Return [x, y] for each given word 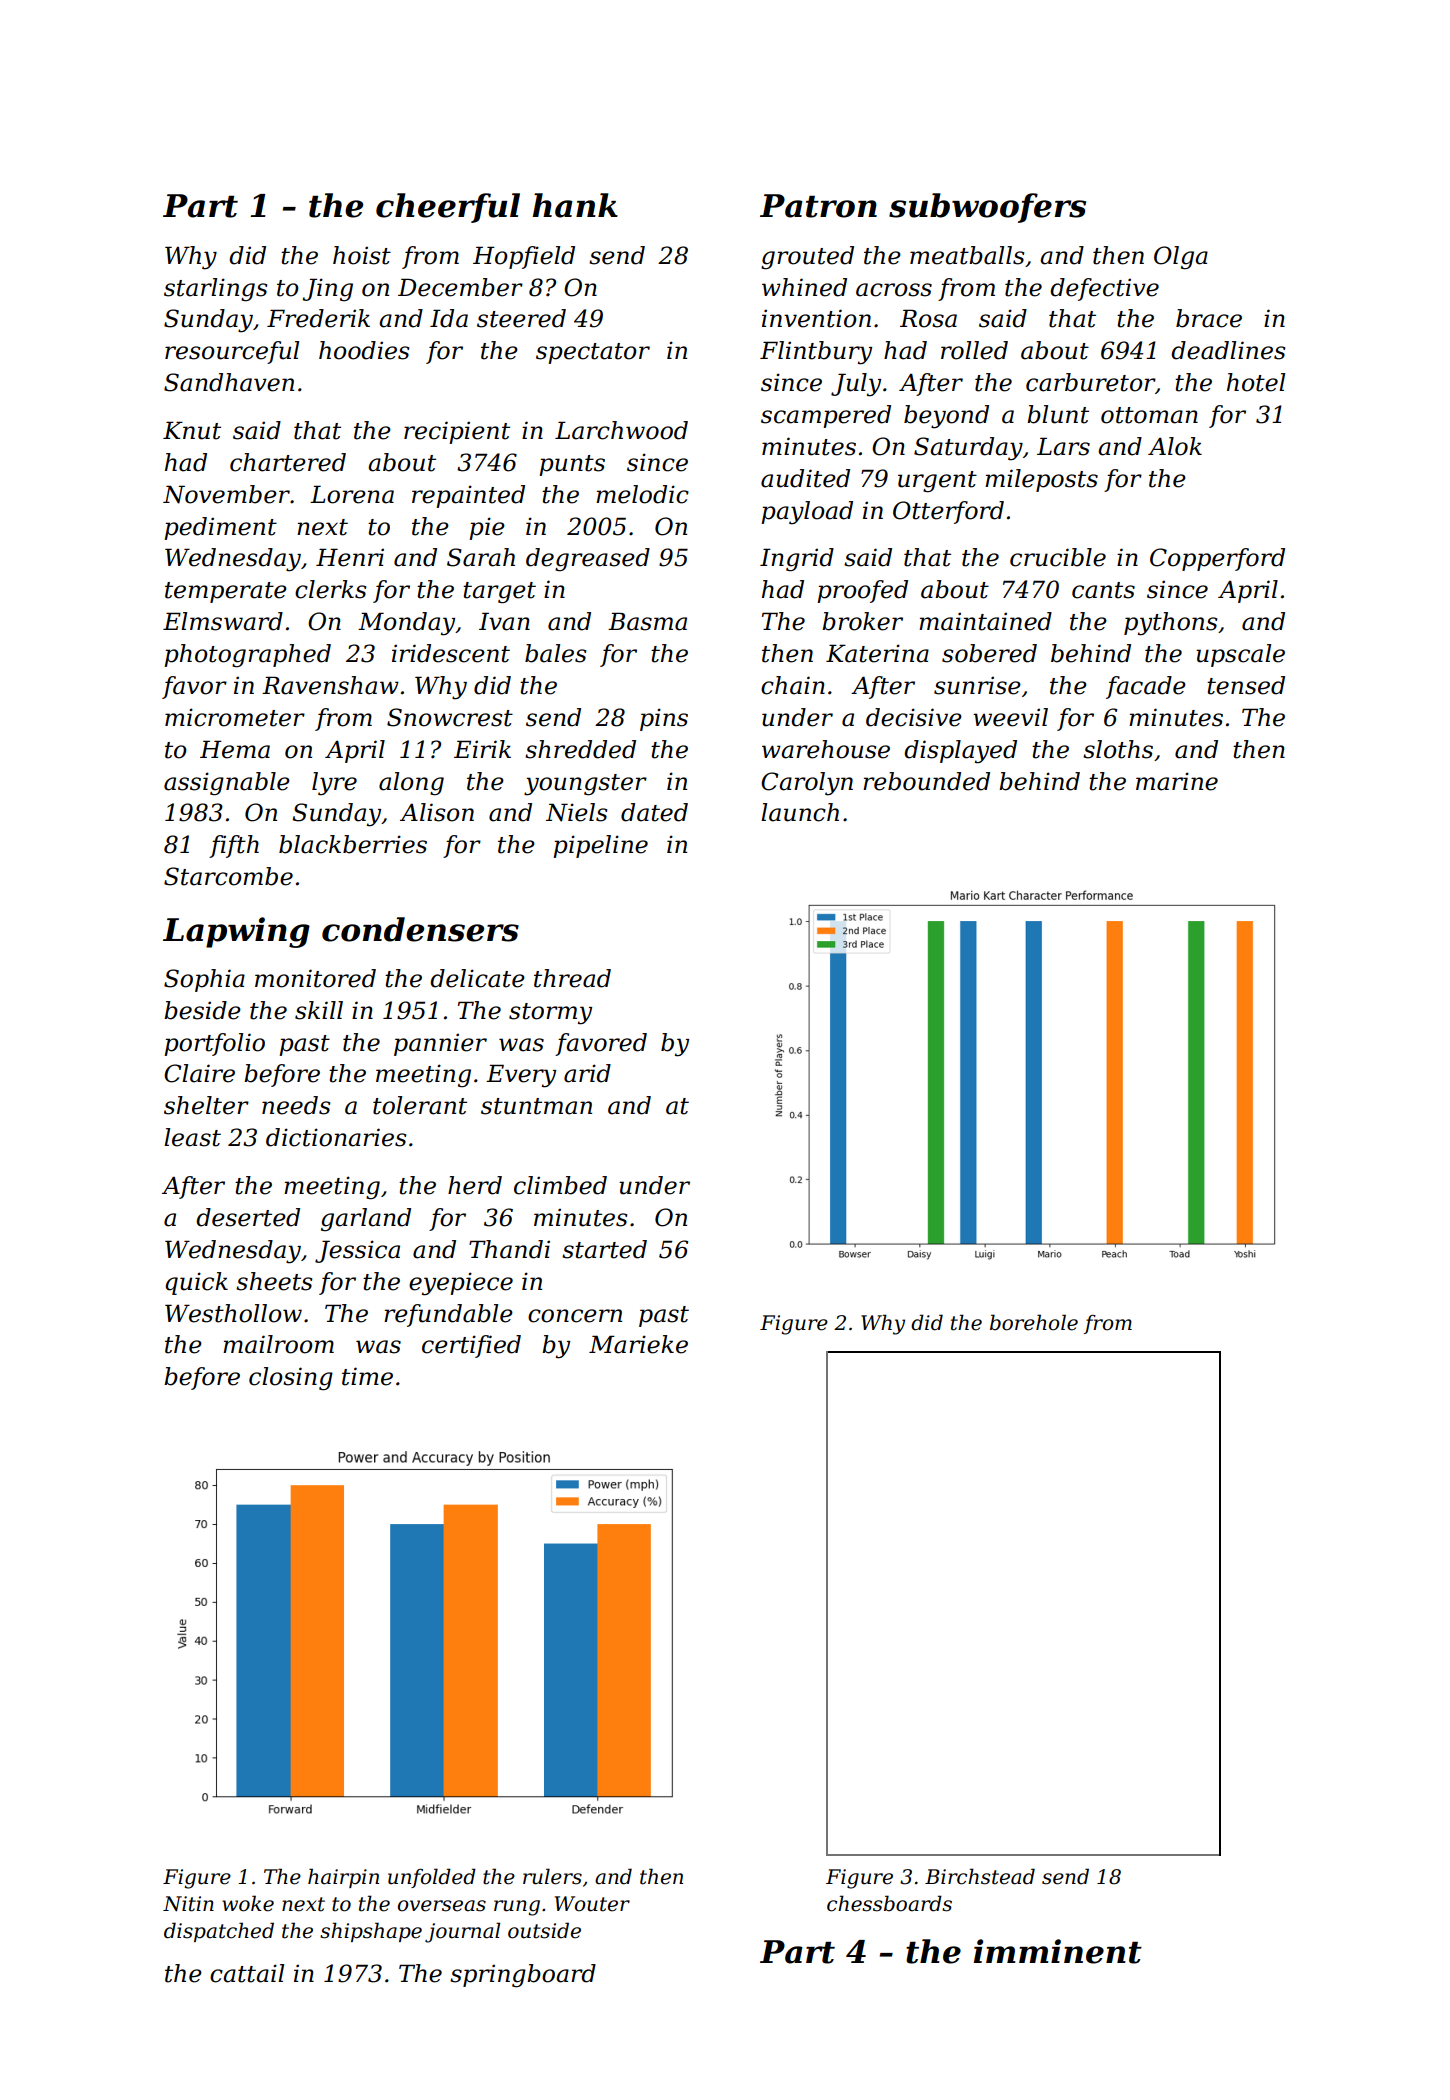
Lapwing [236, 932]
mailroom [278, 1344]
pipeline [600, 846]
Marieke [638, 1344]
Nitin [188, 1904]
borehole [1034, 1322]
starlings [215, 290]
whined [804, 287]
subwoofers [987, 208]
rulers [552, 1876]
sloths [1118, 749]
